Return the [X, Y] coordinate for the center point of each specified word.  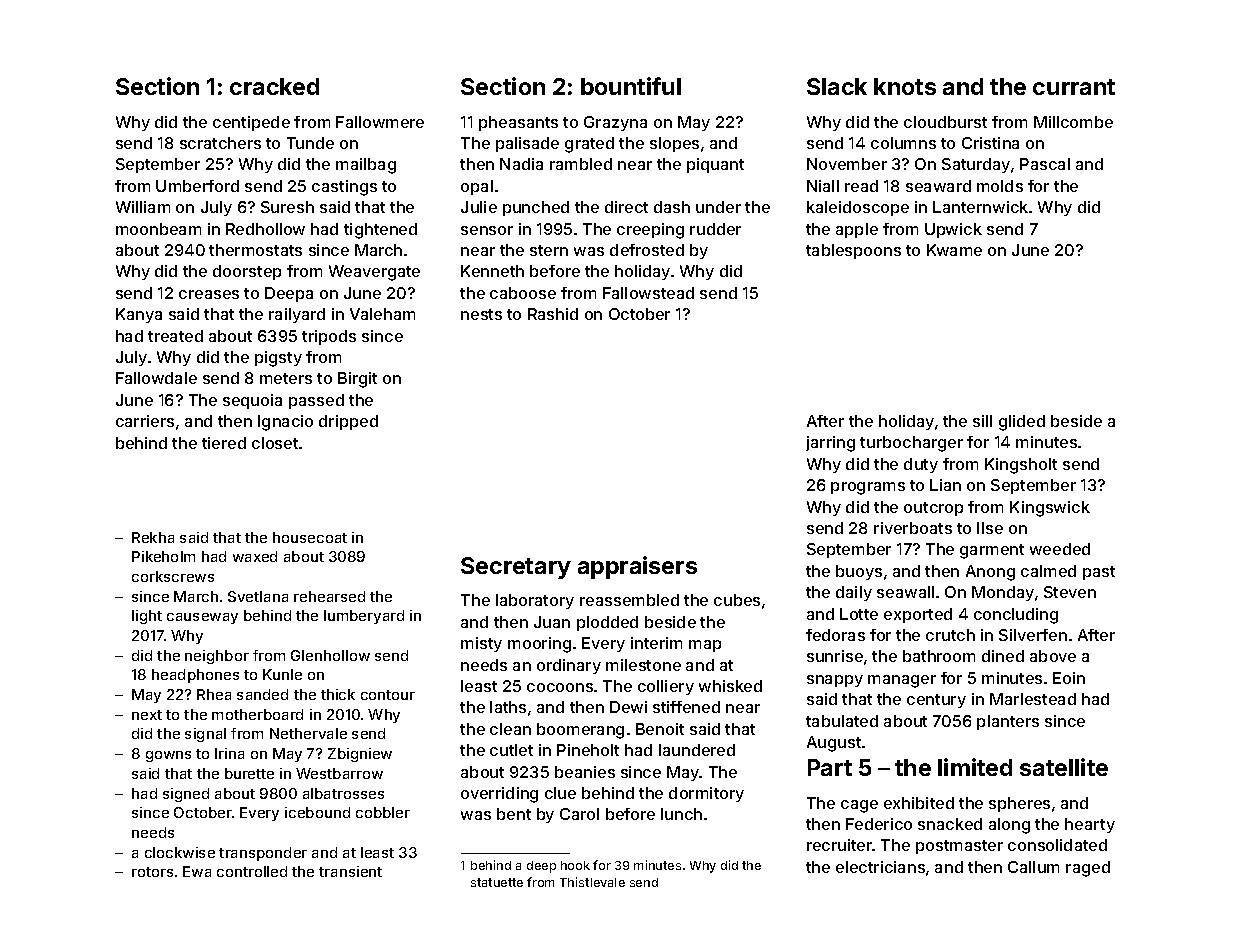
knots [905, 86]
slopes [674, 144]
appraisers [637, 567]
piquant [715, 165]
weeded [1060, 549]
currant [1074, 87]
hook [575, 865]
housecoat [310, 537]
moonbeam [158, 229]
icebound [317, 812]
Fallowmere [380, 122]
